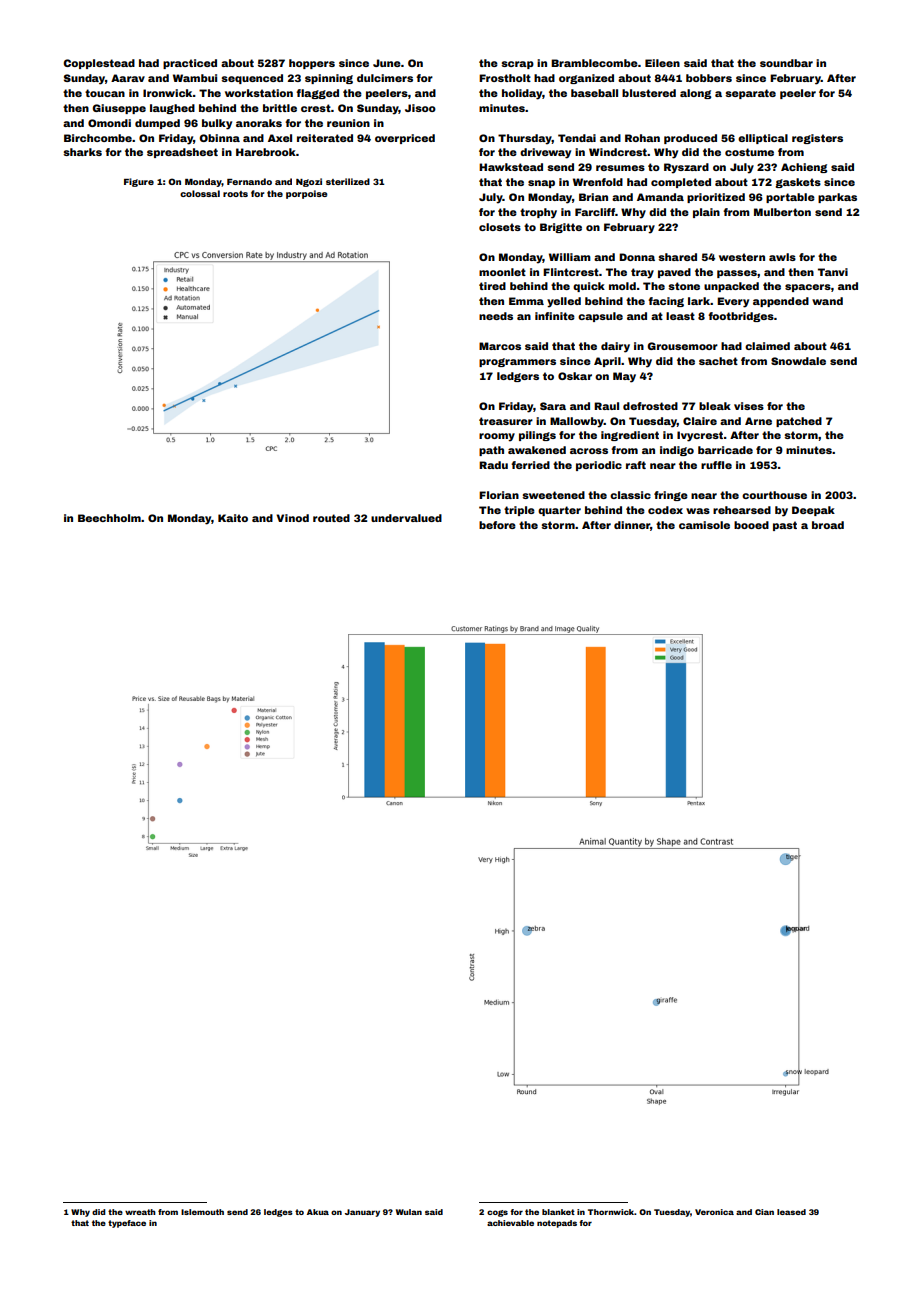 Image resolution: width=924 pixels, height=1308 pixels. What do you see at coordinates (233, 518) in the image?
I see `Kaito` at bounding box center [233, 518].
